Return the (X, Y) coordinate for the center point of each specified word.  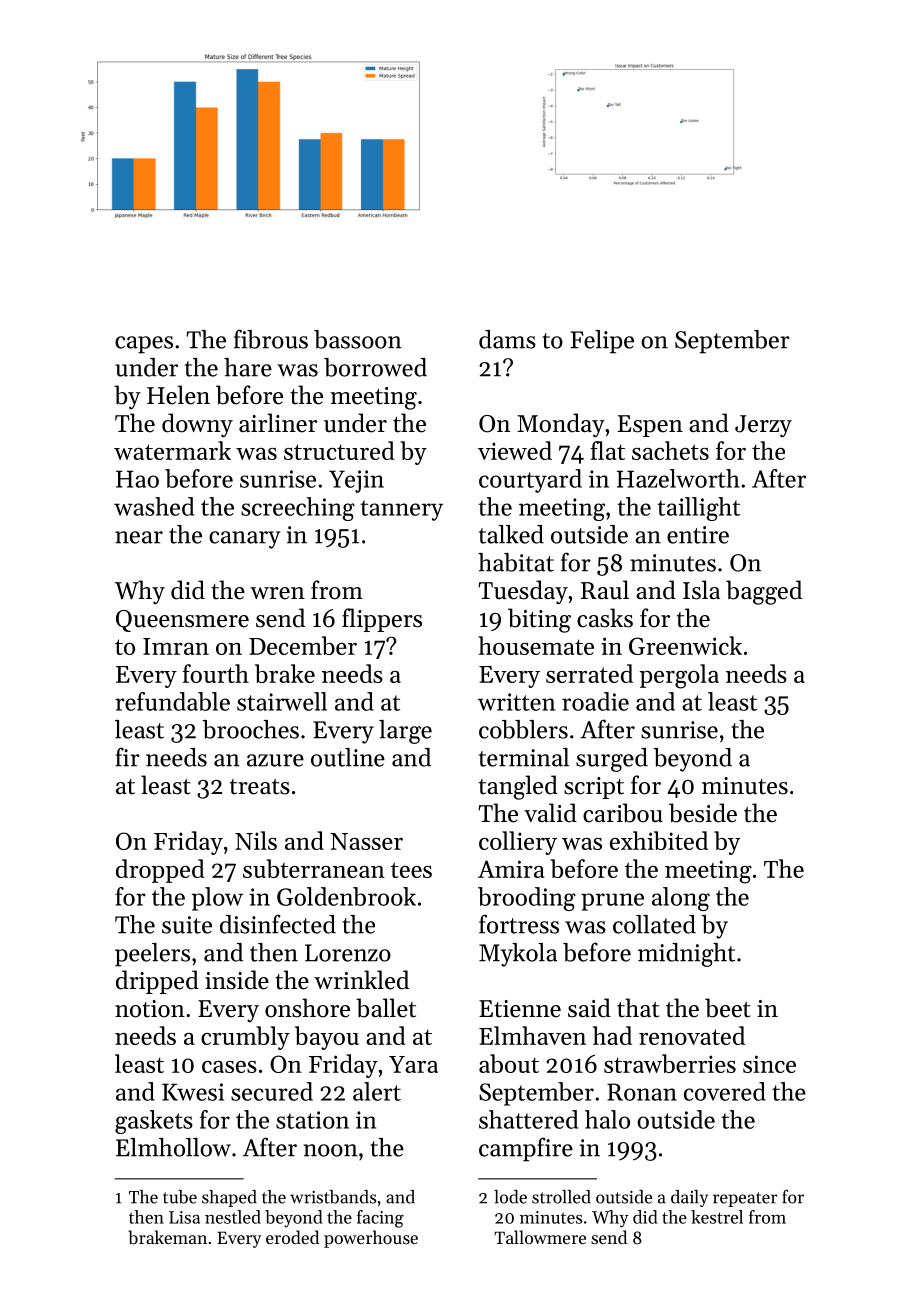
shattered (528, 1119)
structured (339, 450)
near (139, 537)
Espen (650, 426)
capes (144, 345)
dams (507, 339)
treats (260, 787)
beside (703, 813)
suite (187, 925)
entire (698, 535)
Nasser (366, 841)
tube (180, 1197)
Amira (511, 869)
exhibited (659, 840)
